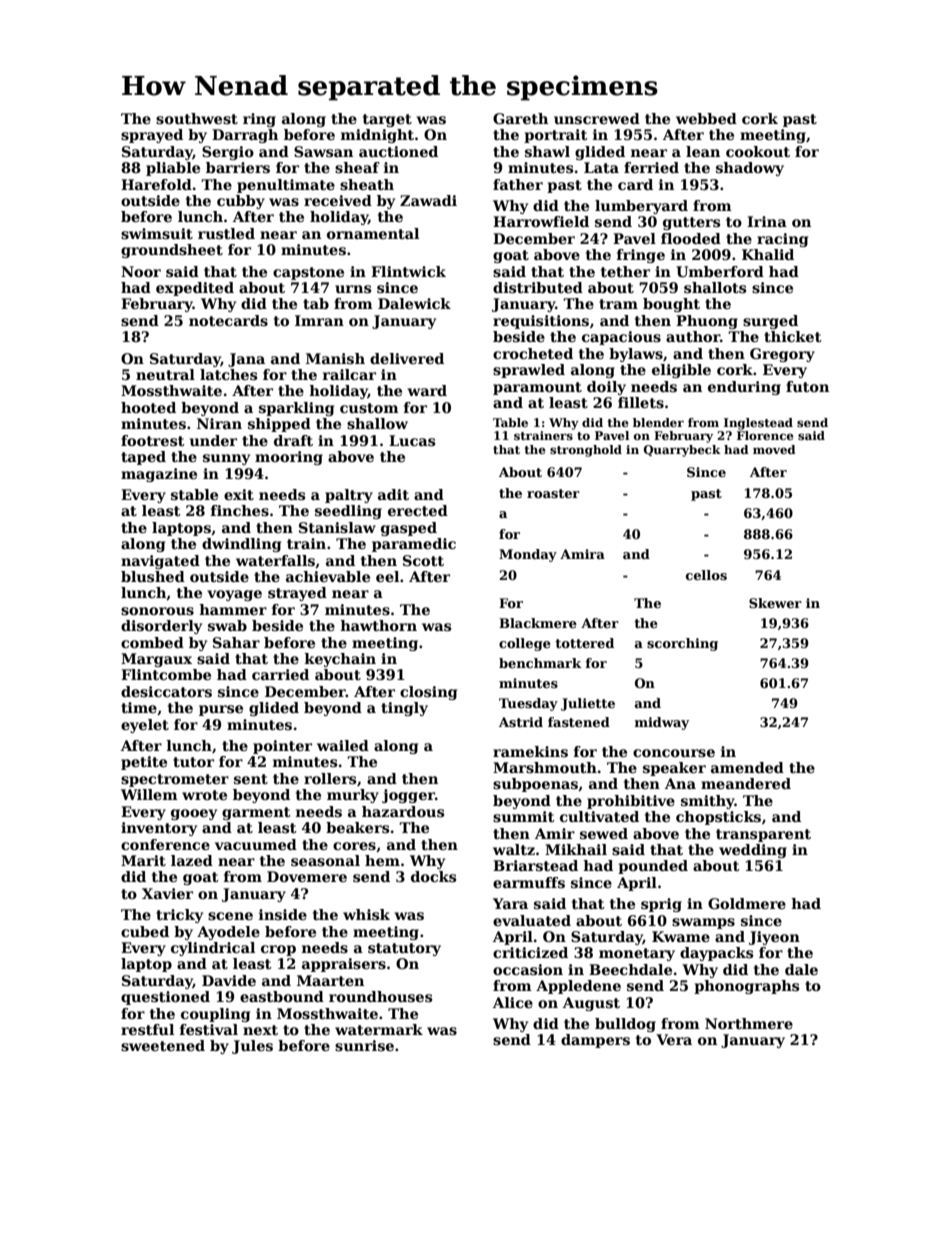 Image resolution: width=952 pixels, height=1233 pixels. I want to click on questioned, so click(165, 998).
